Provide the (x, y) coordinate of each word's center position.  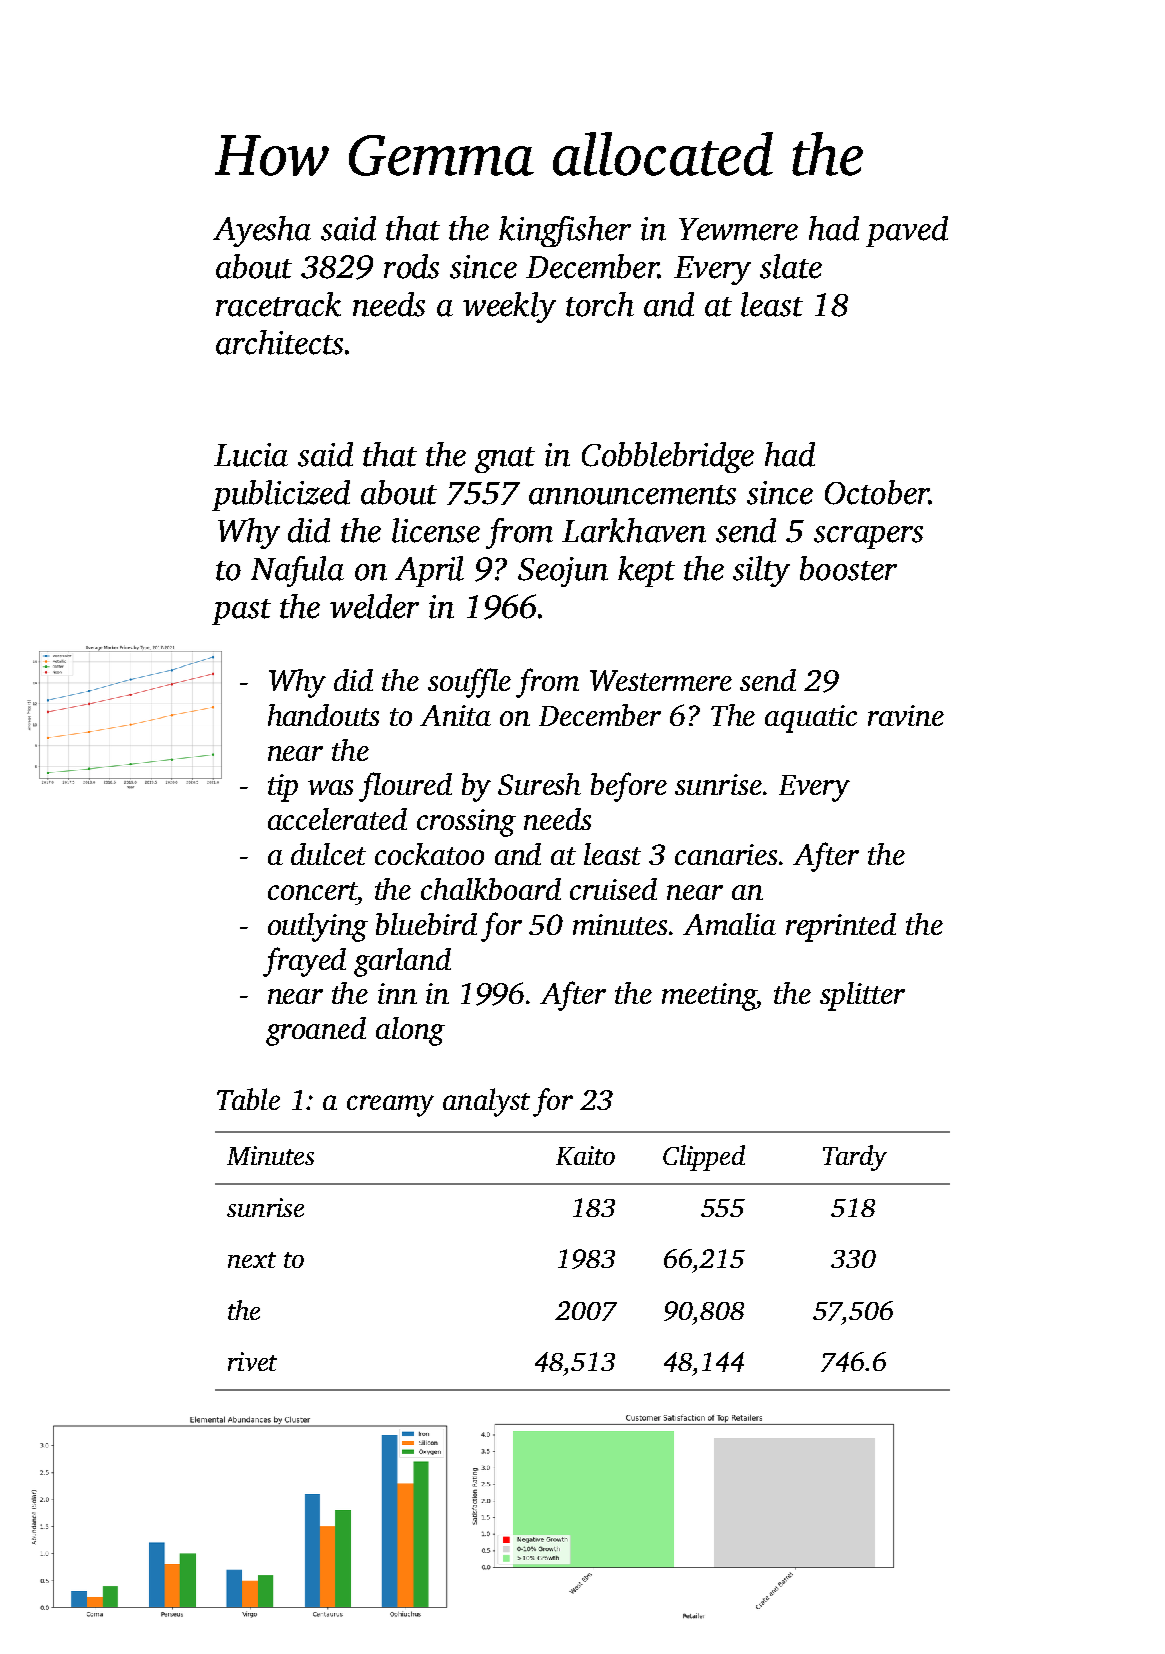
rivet (252, 1361)
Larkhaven (634, 530)
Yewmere (738, 229)
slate (791, 266)
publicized (281, 495)
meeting (709, 997)
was (330, 787)
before (629, 787)
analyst (486, 1102)
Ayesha (262, 231)
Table (248, 1099)
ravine (906, 715)
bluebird (426, 924)
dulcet (328, 854)
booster (848, 568)
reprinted (841, 927)
